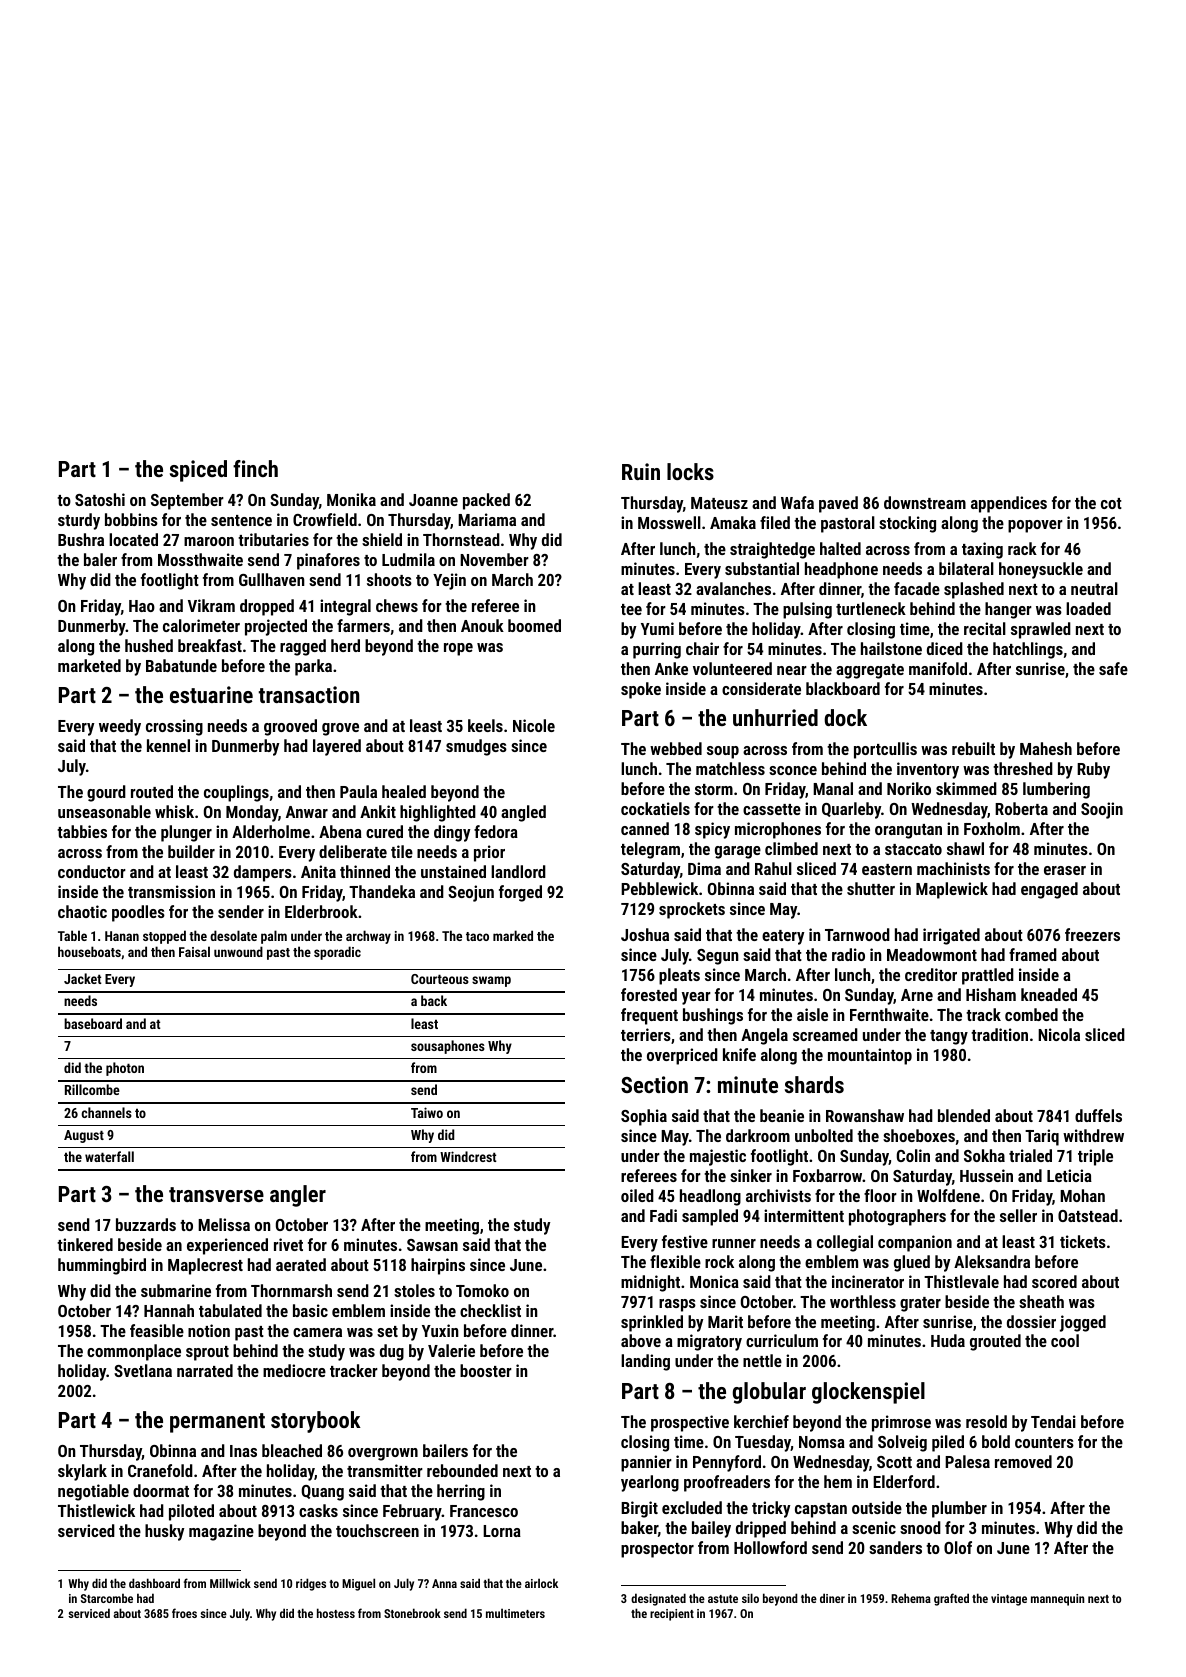 Image resolution: width=1186 pixels, height=1677 pixels. Describe the element at coordinates (171, 891) in the screenshot. I see `transmission` at that location.
